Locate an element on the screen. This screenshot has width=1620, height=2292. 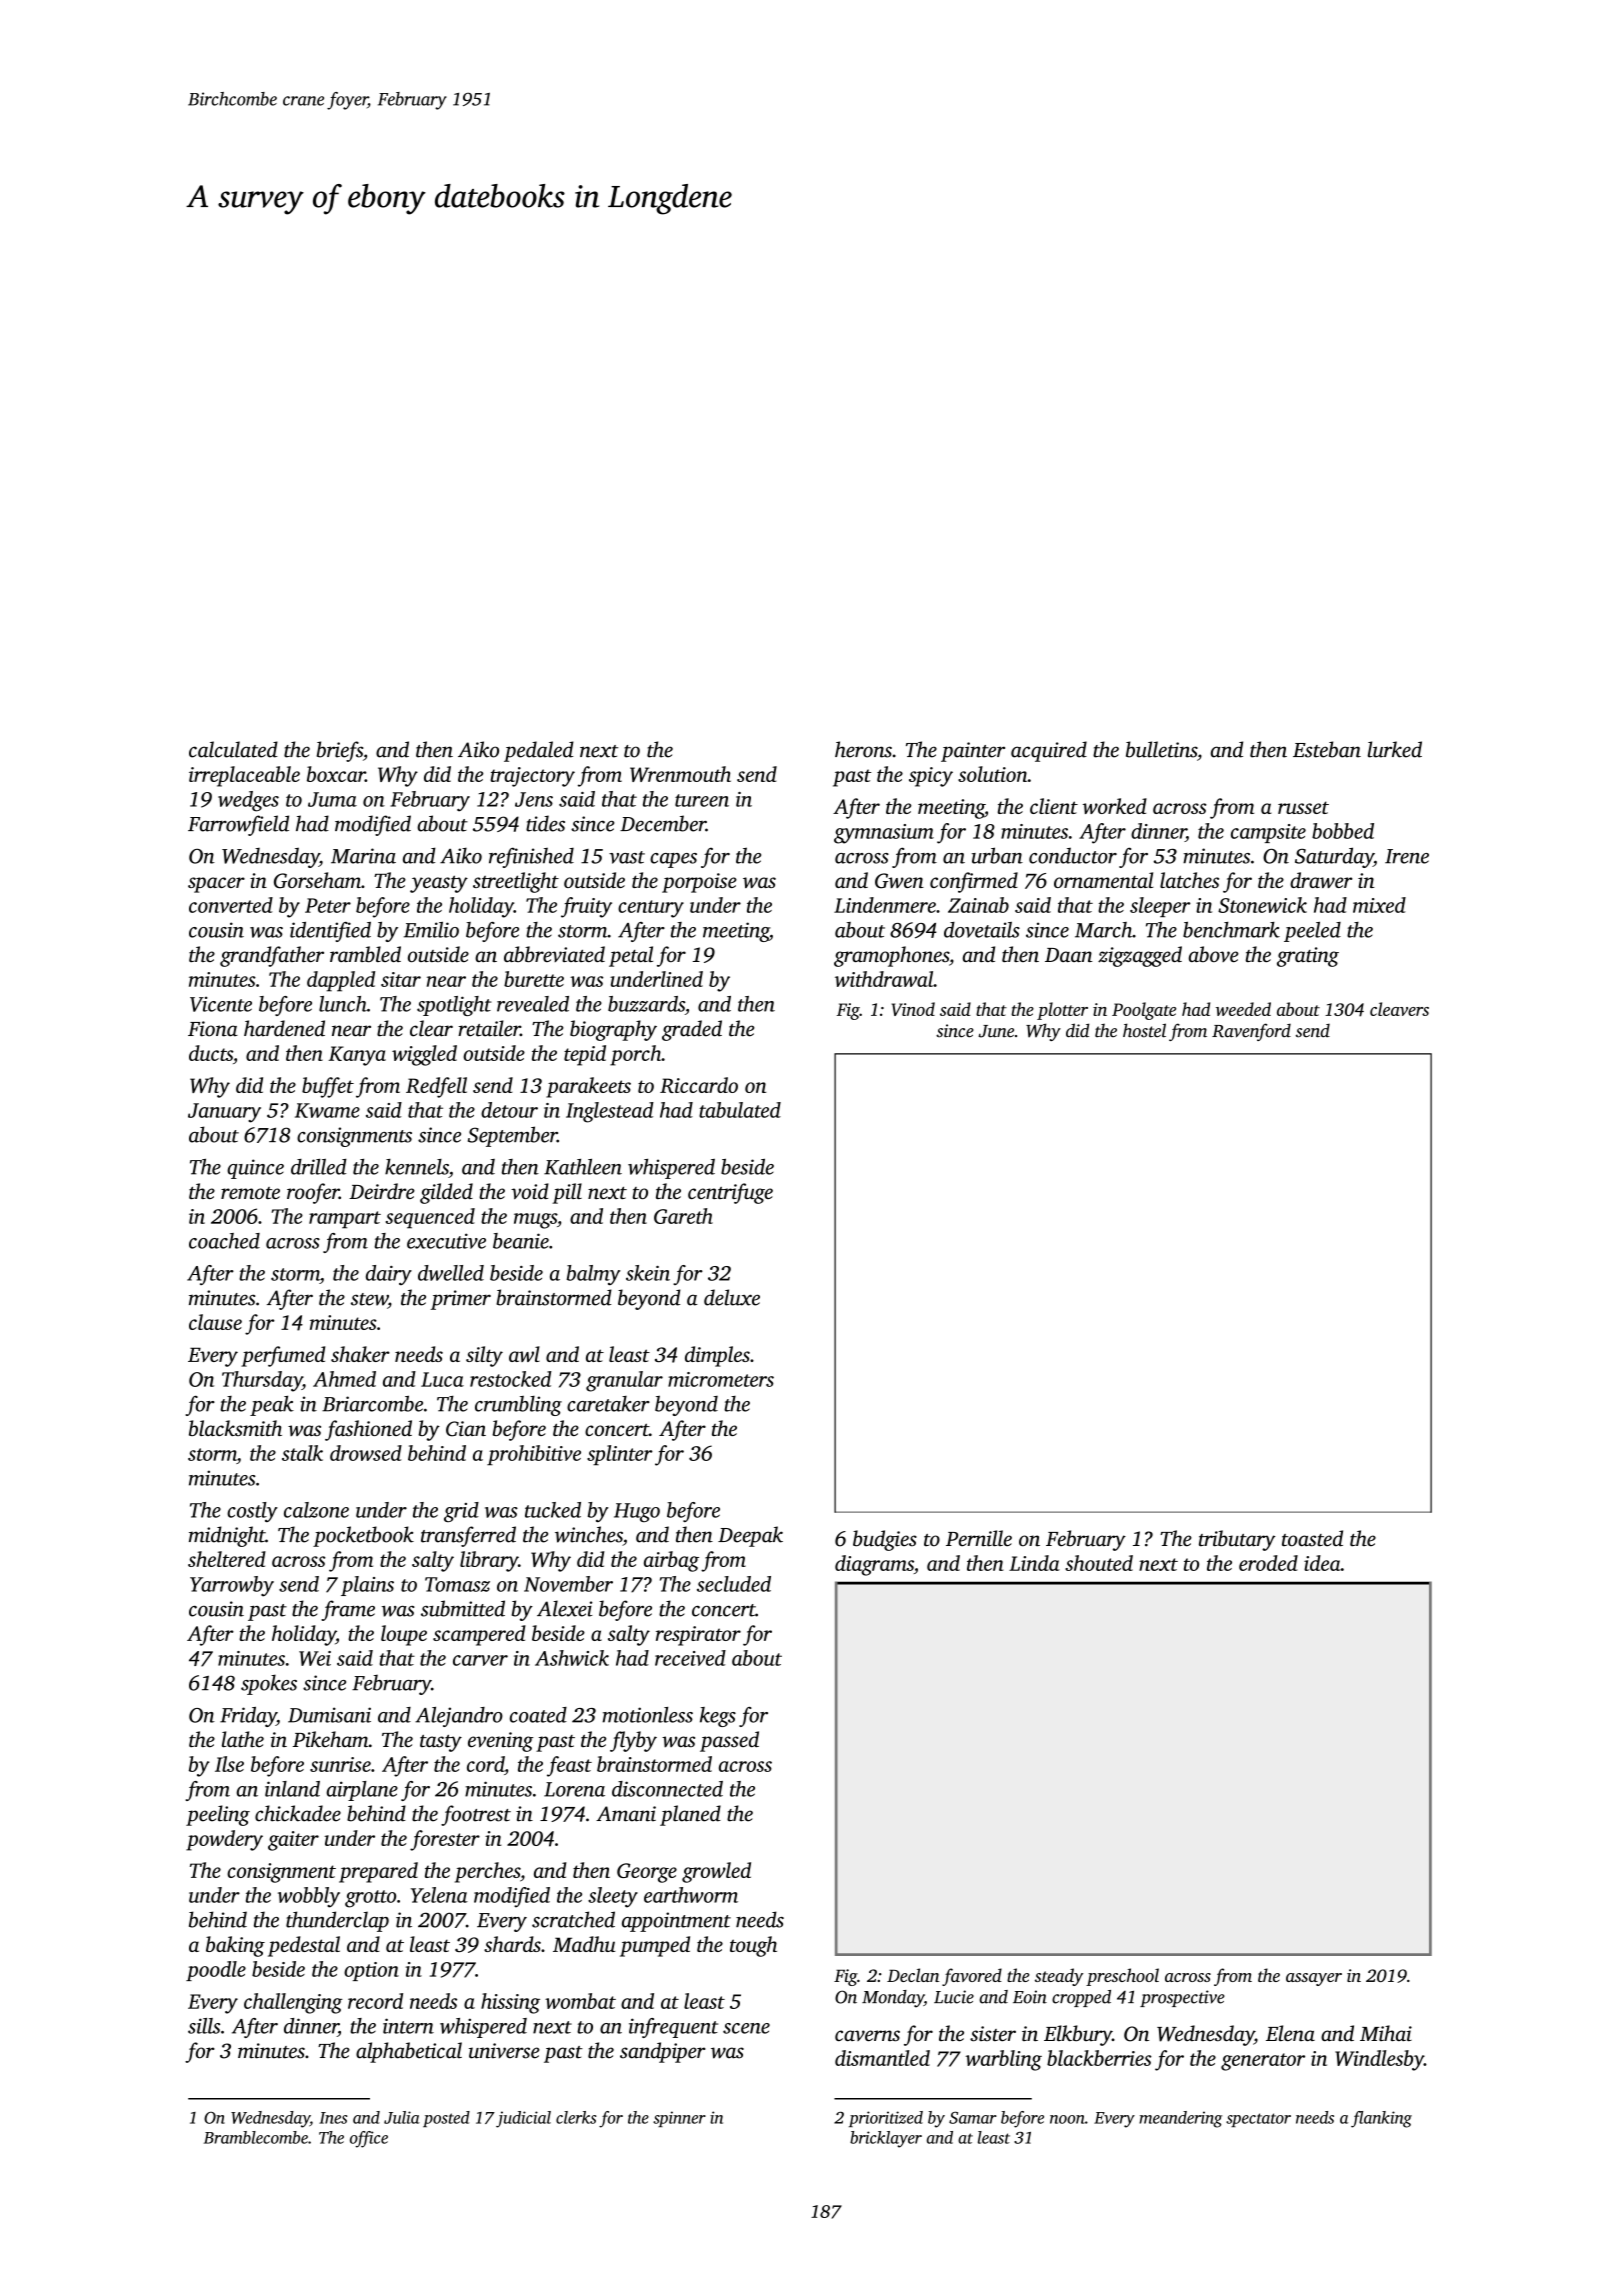
preschool is located at coordinates (1122, 1977).
